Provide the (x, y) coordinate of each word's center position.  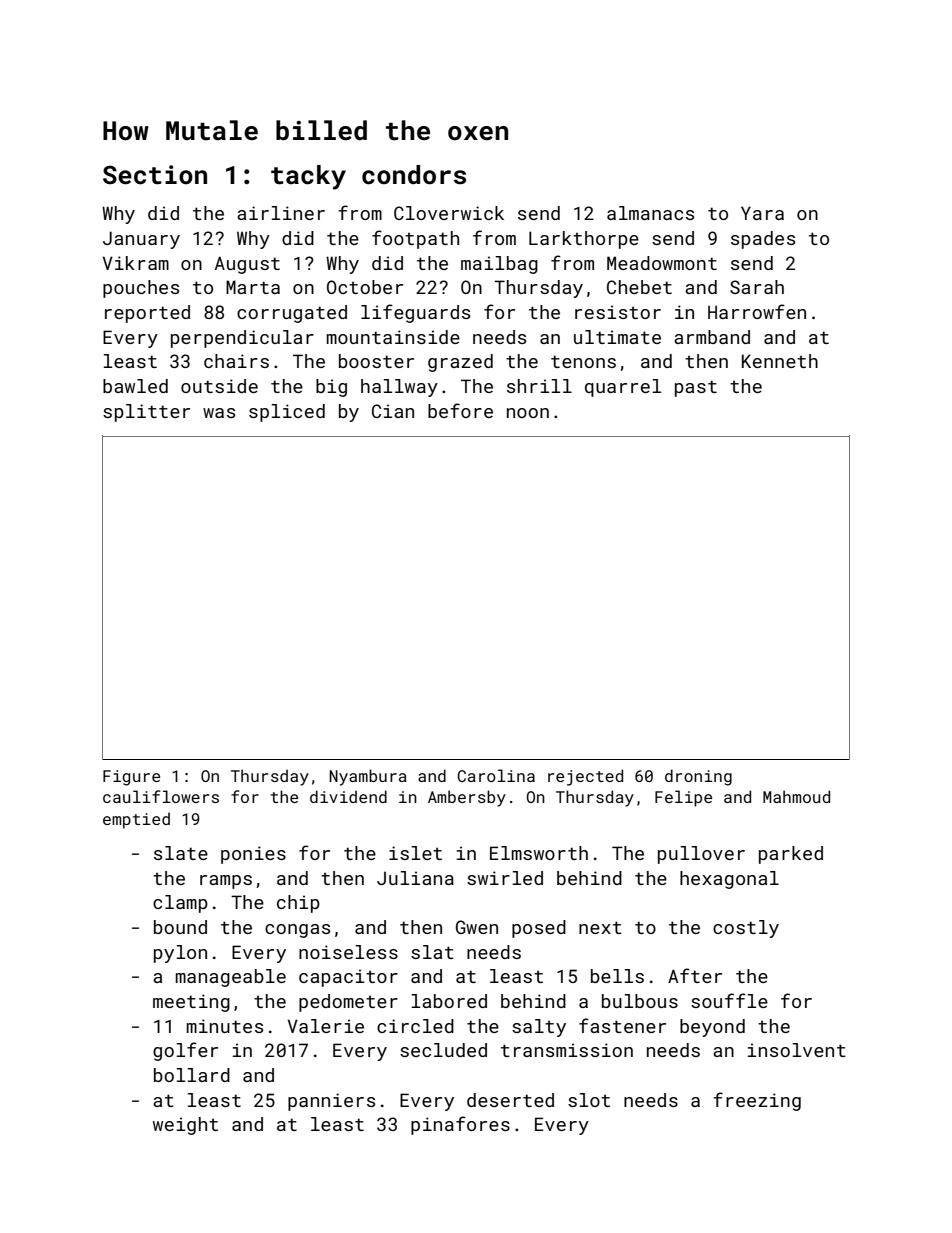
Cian (393, 411)
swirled (505, 878)
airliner (281, 213)
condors (414, 175)
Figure (131, 778)
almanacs (650, 213)
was (219, 413)
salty (539, 1028)
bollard (192, 1075)
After (695, 975)
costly (746, 929)
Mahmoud (796, 796)
